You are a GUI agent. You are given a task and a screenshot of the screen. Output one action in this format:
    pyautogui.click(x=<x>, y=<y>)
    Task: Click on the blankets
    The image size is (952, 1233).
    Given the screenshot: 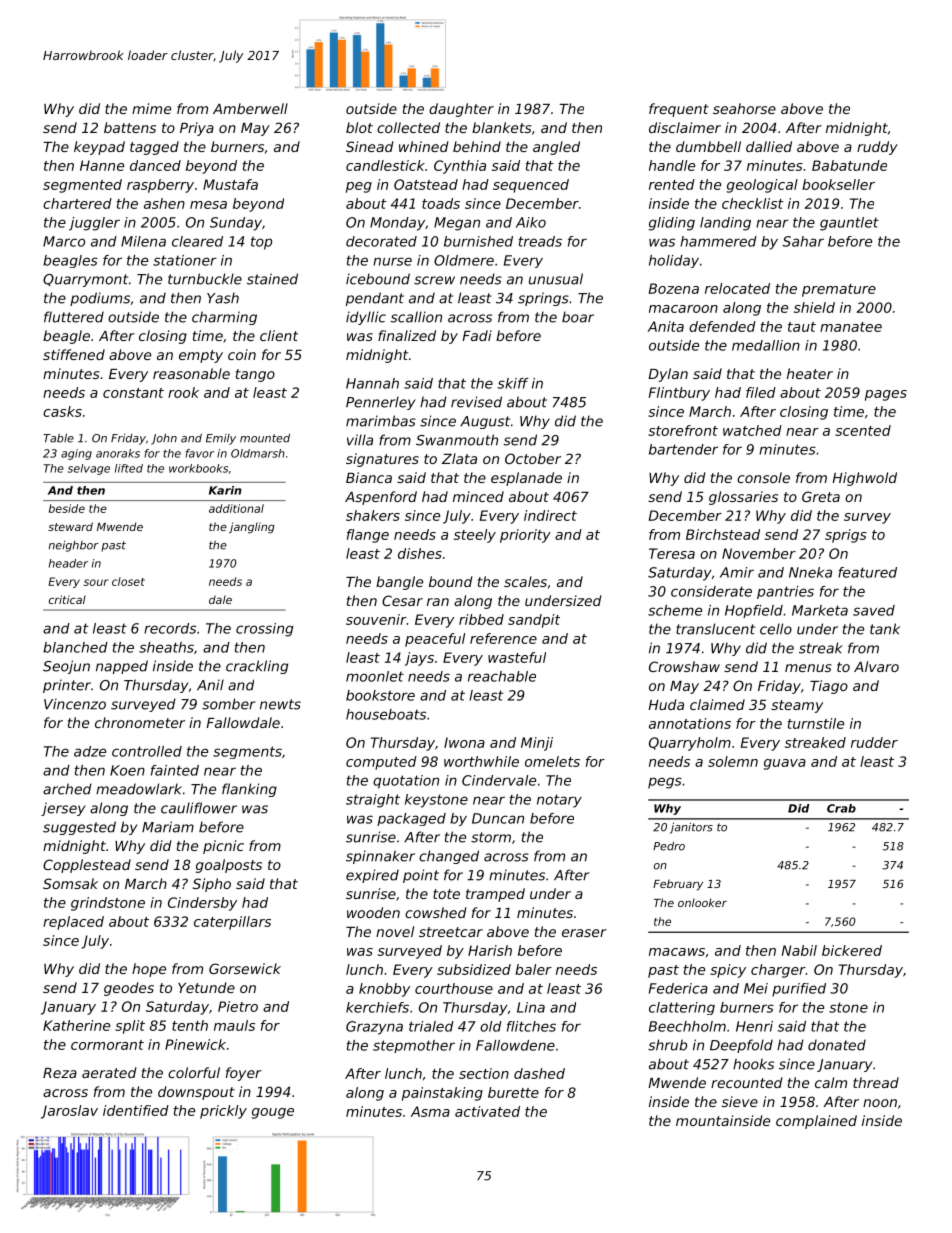 What is the action you would take?
    pyautogui.click(x=501, y=127)
